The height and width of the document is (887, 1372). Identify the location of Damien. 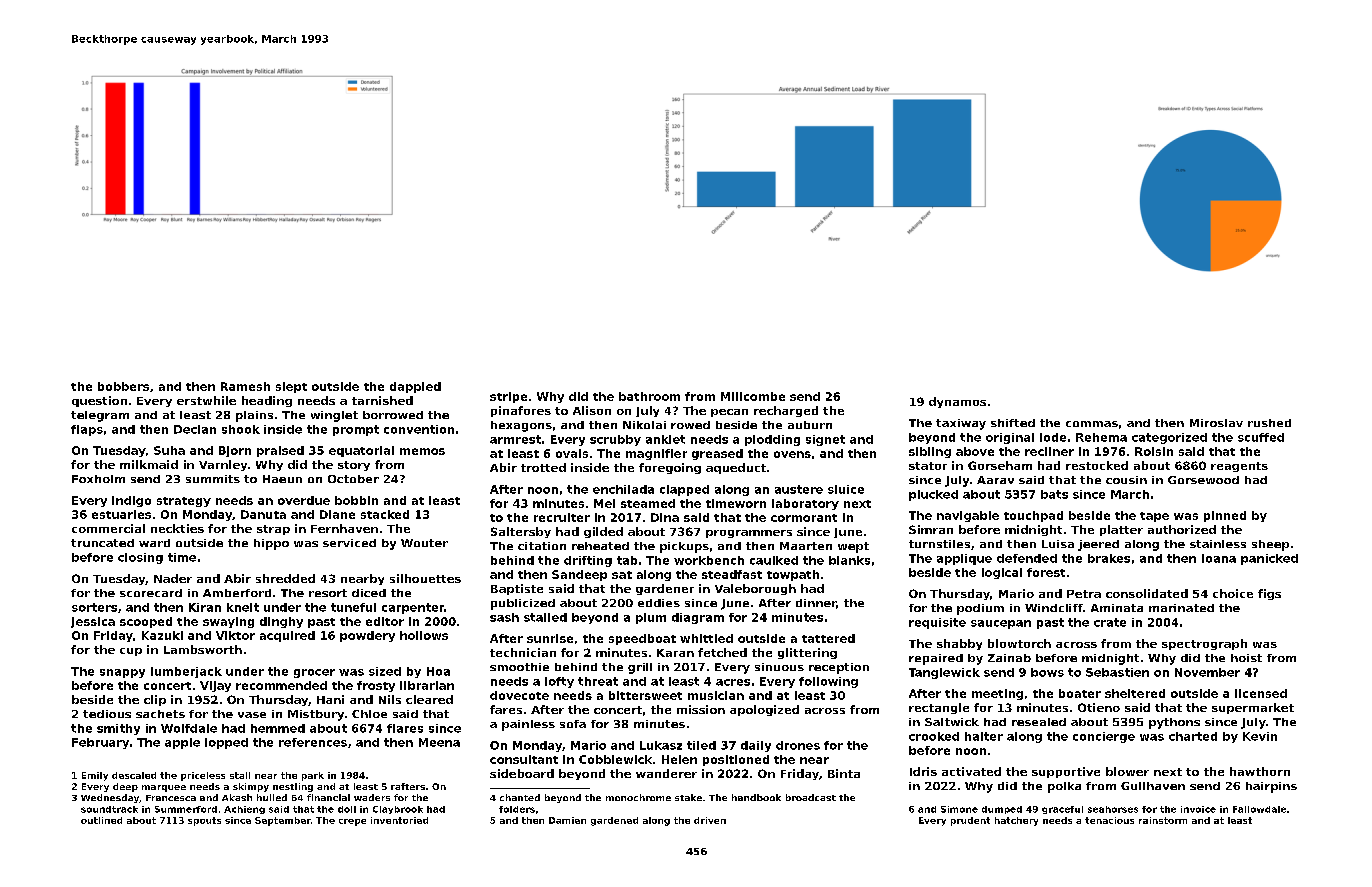
(567, 820).
